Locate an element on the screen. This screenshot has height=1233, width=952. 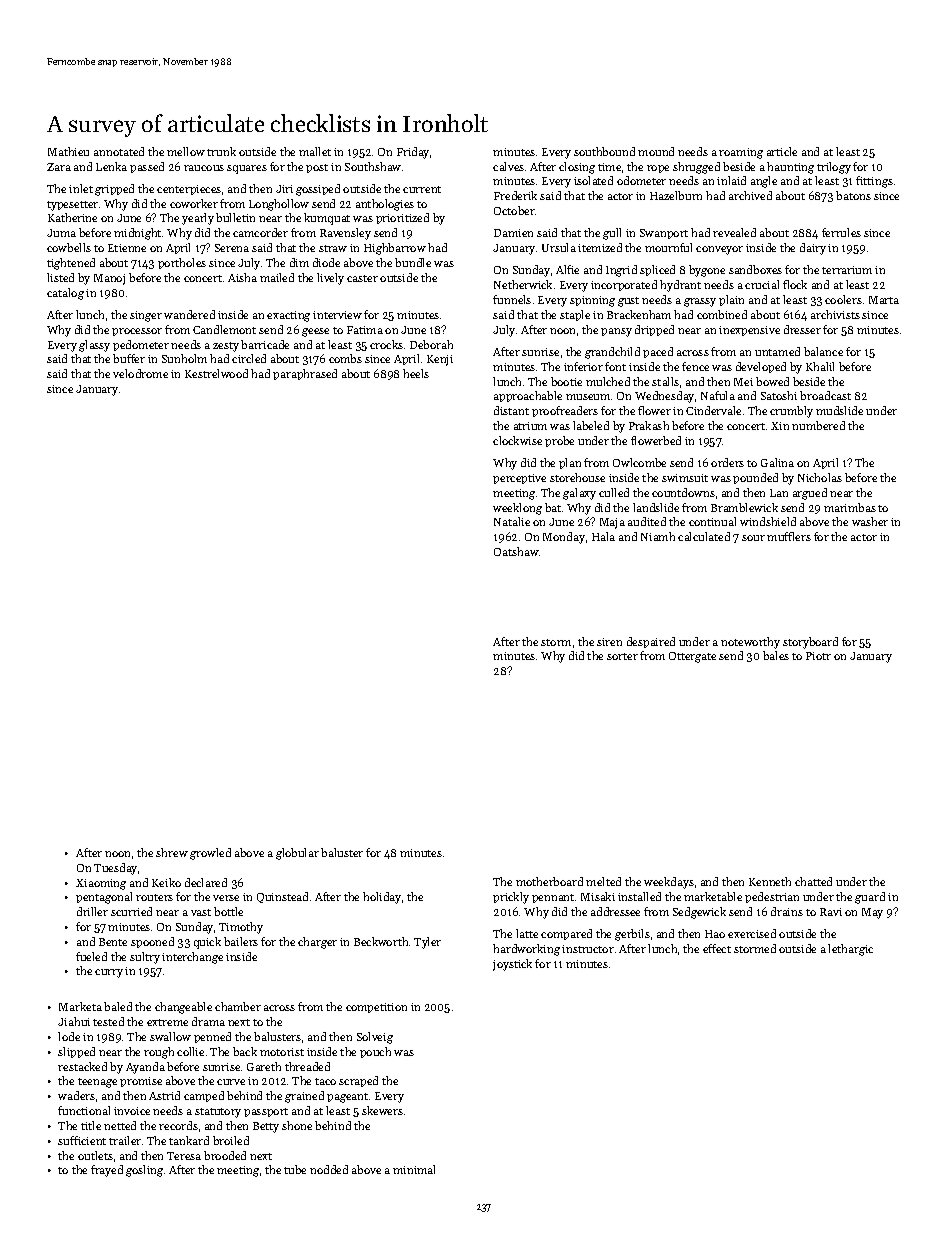
tube is located at coordinates (295, 1169).
